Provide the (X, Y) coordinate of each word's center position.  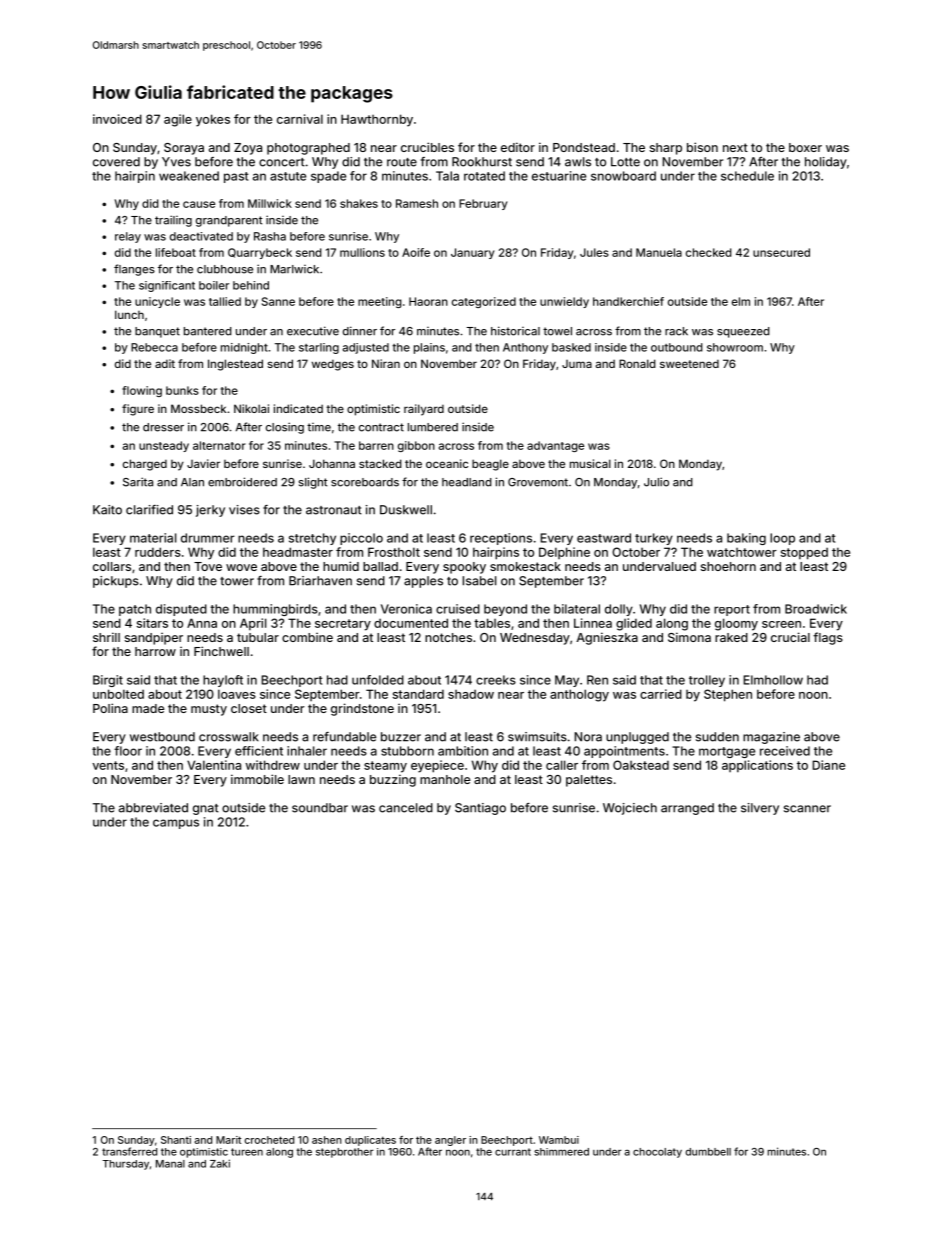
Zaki (220, 1163)
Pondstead (584, 147)
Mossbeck (198, 408)
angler (450, 1141)
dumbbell (708, 1152)
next (735, 147)
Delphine (564, 553)
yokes (213, 120)
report (732, 610)
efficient (259, 751)
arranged (687, 809)
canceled (406, 808)
